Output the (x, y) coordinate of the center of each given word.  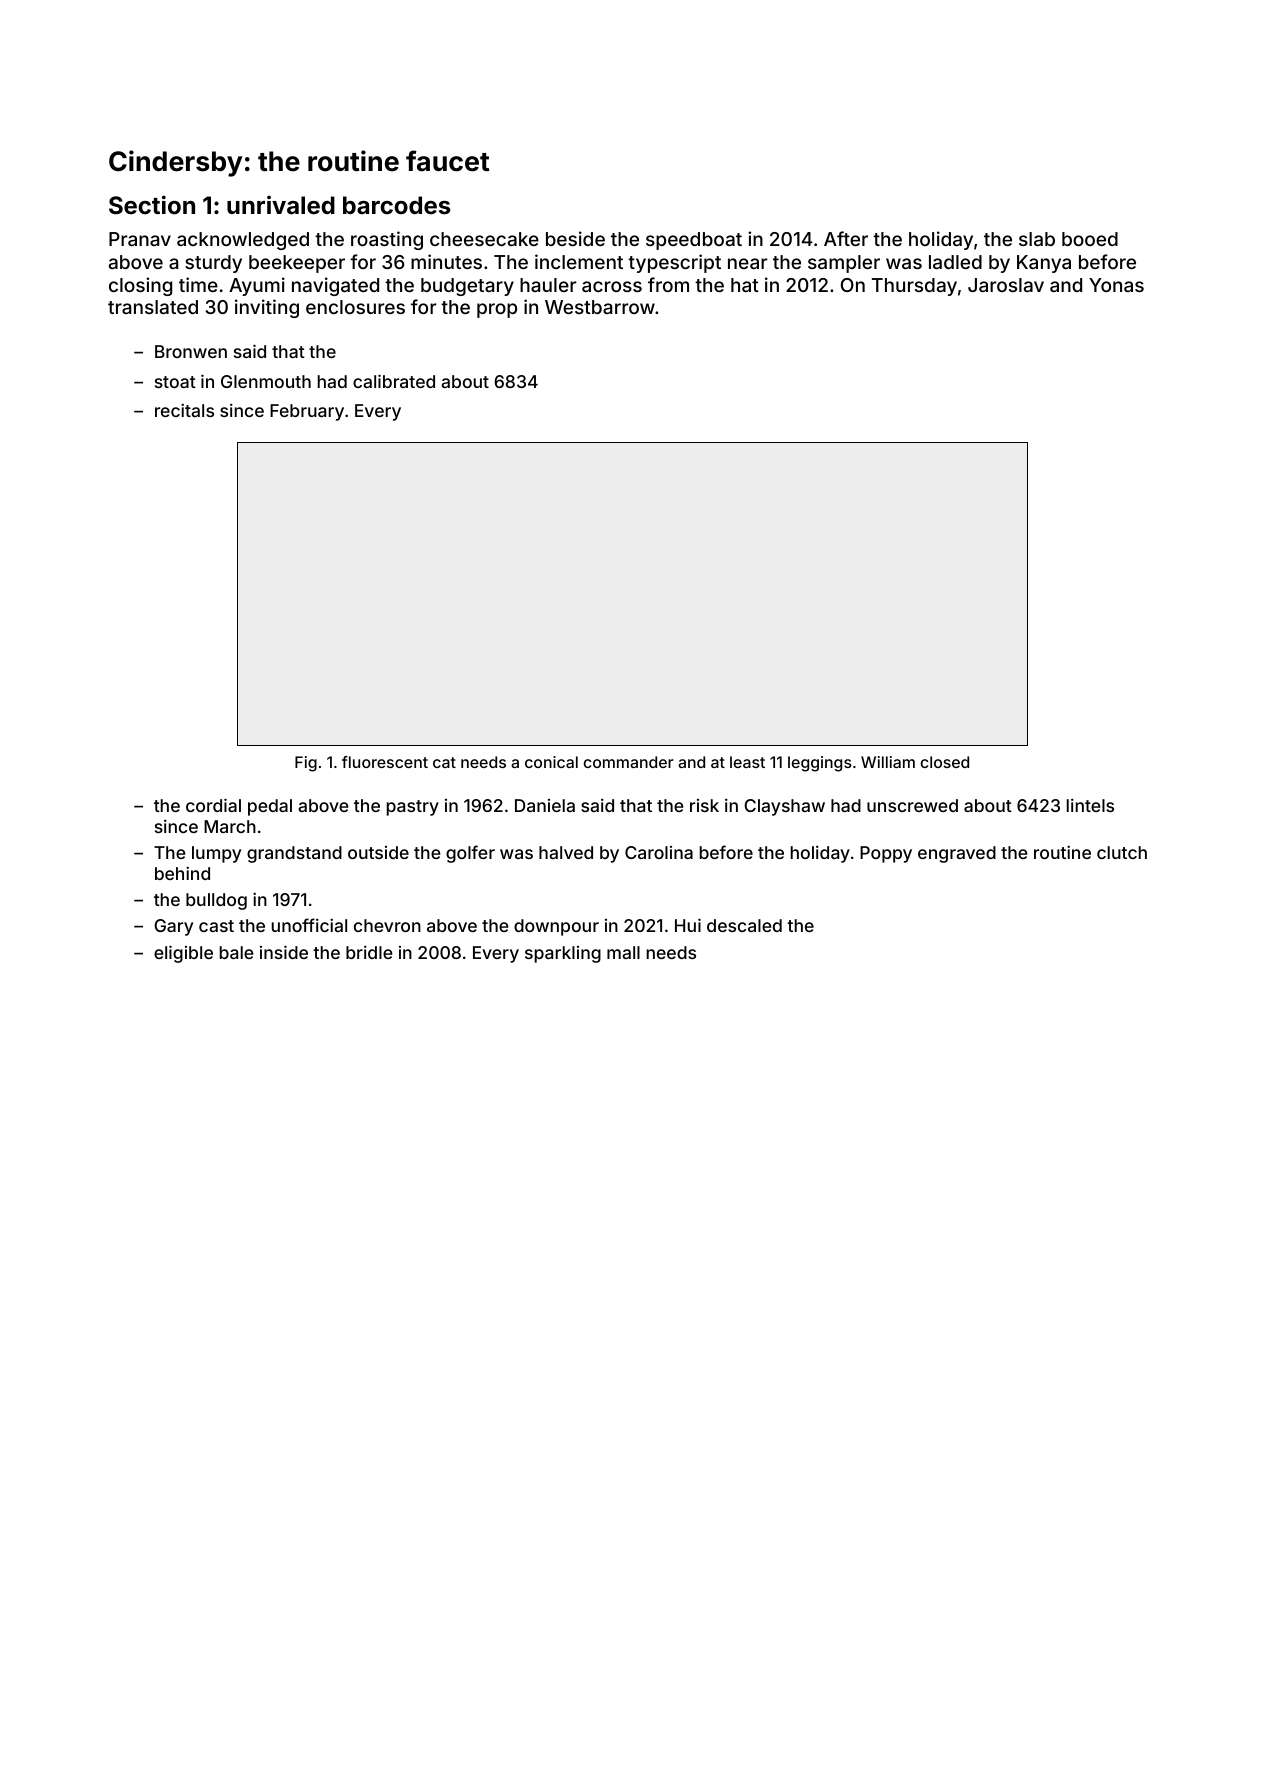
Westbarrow (600, 307)
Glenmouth (266, 381)
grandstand (294, 854)
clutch (1122, 852)
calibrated (394, 381)
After (846, 238)
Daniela (545, 805)
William (888, 762)
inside (284, 952)
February (307, 412)
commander (629, 762)
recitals (184, 410)
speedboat (694, 241)
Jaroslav (1006, 285)
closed (945, 762)
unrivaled (281, 205)
